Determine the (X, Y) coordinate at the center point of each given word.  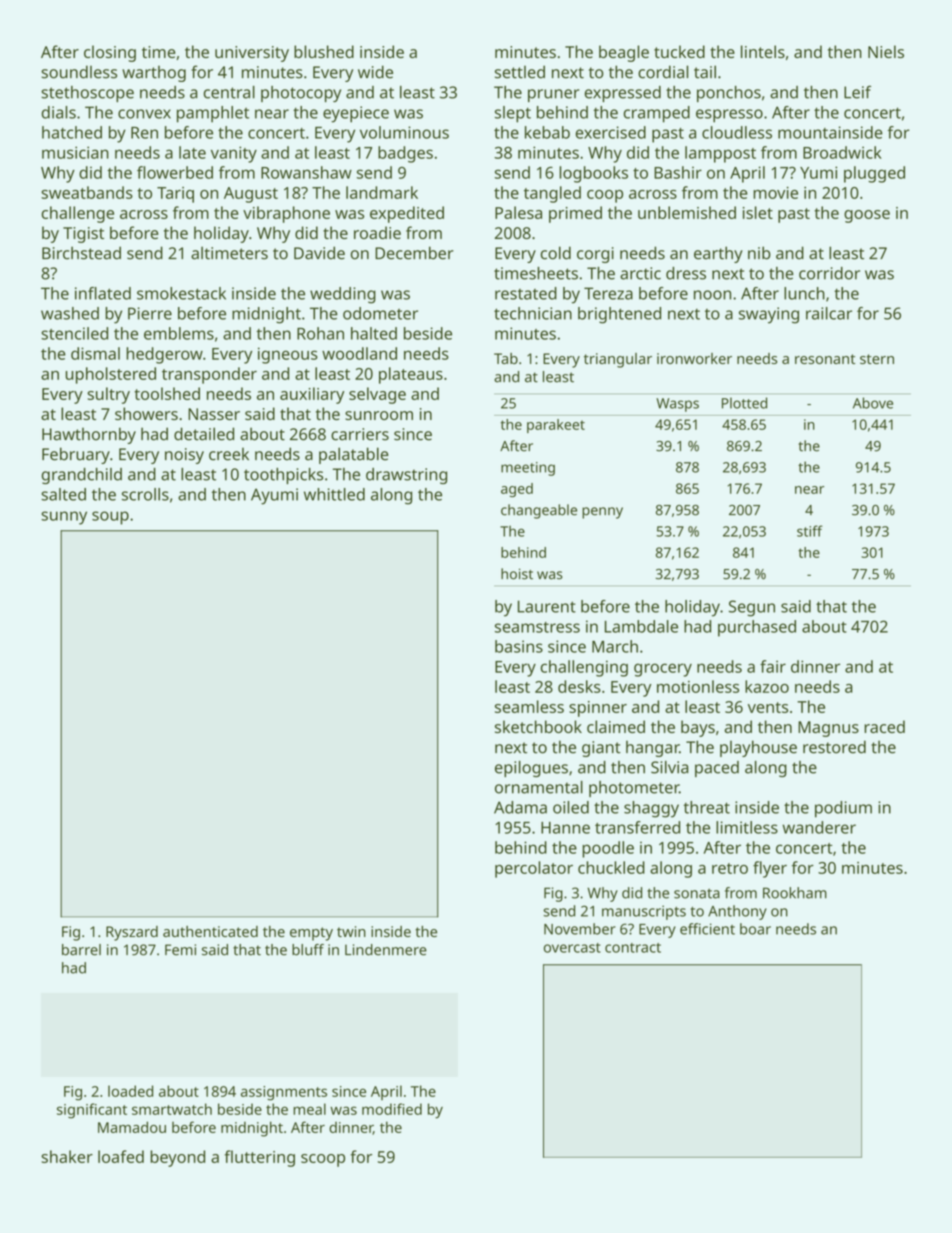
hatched (72, 132)
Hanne (565, 828)
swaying (769, 315)
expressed (623, 94)
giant (601, 749)
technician (533, 313)
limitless (747, 827)
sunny (64, 518)
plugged (874, 174)
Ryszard (132, 933)
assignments (284, 1093)
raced (884, 726)
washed (70, 313)
